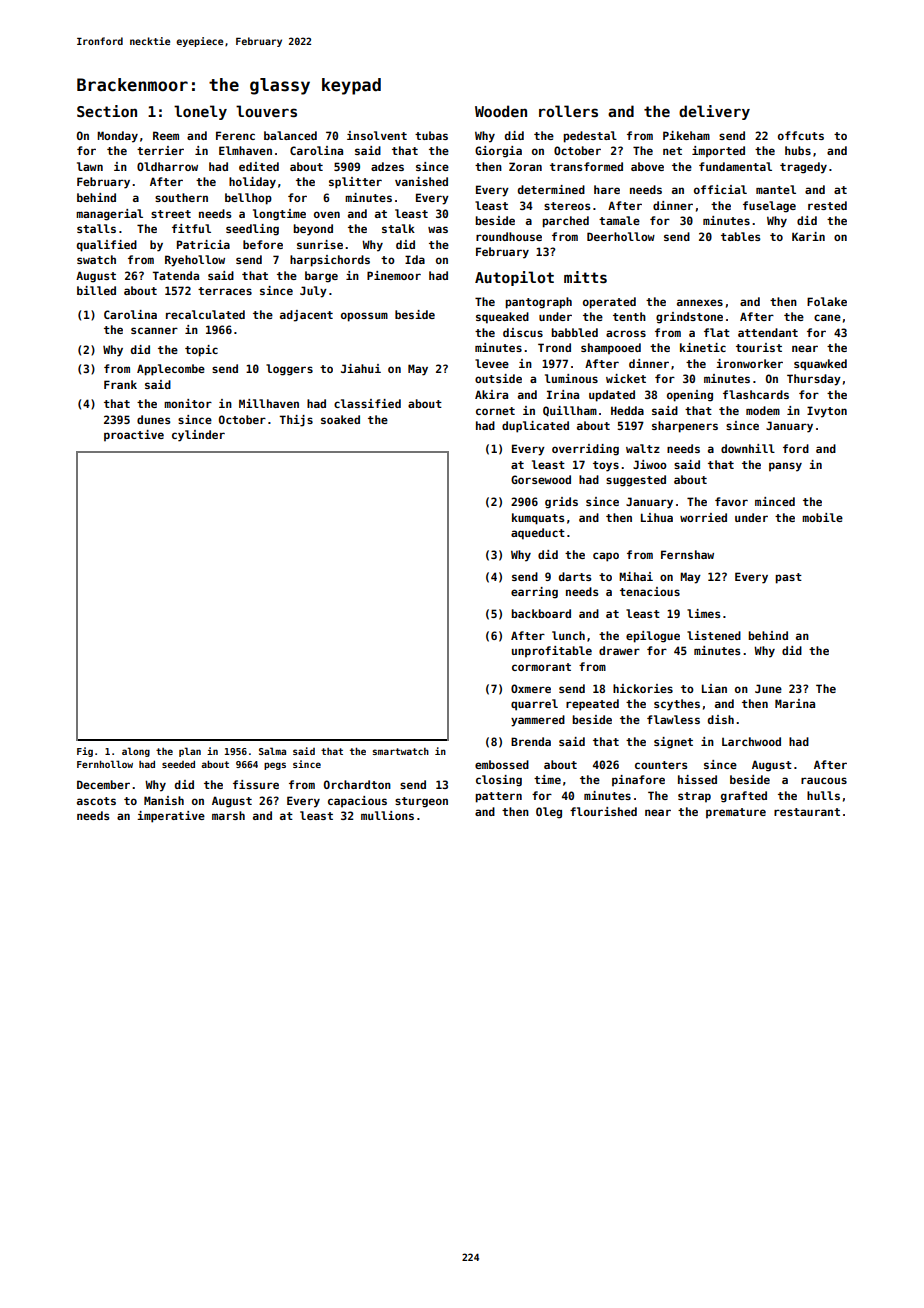 The width and height of the screenshot is (924, 1308). What do you see at coordinates (491, 394) in the screenshot?
I see `Akira` at bounding box center [491, 394].
